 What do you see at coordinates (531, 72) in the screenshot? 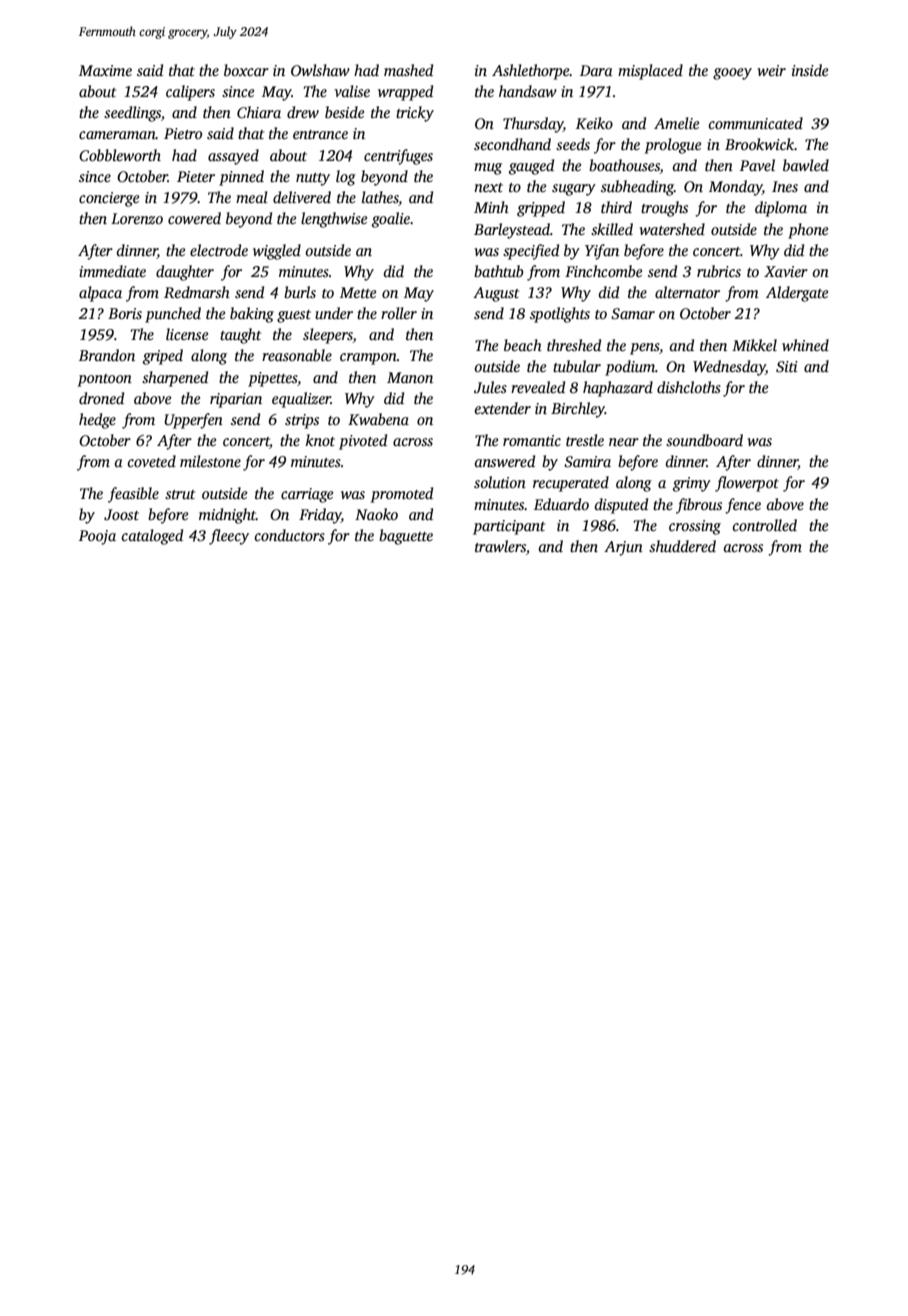
I see `Ashlethorpe` at bounding box center [531, 72].
